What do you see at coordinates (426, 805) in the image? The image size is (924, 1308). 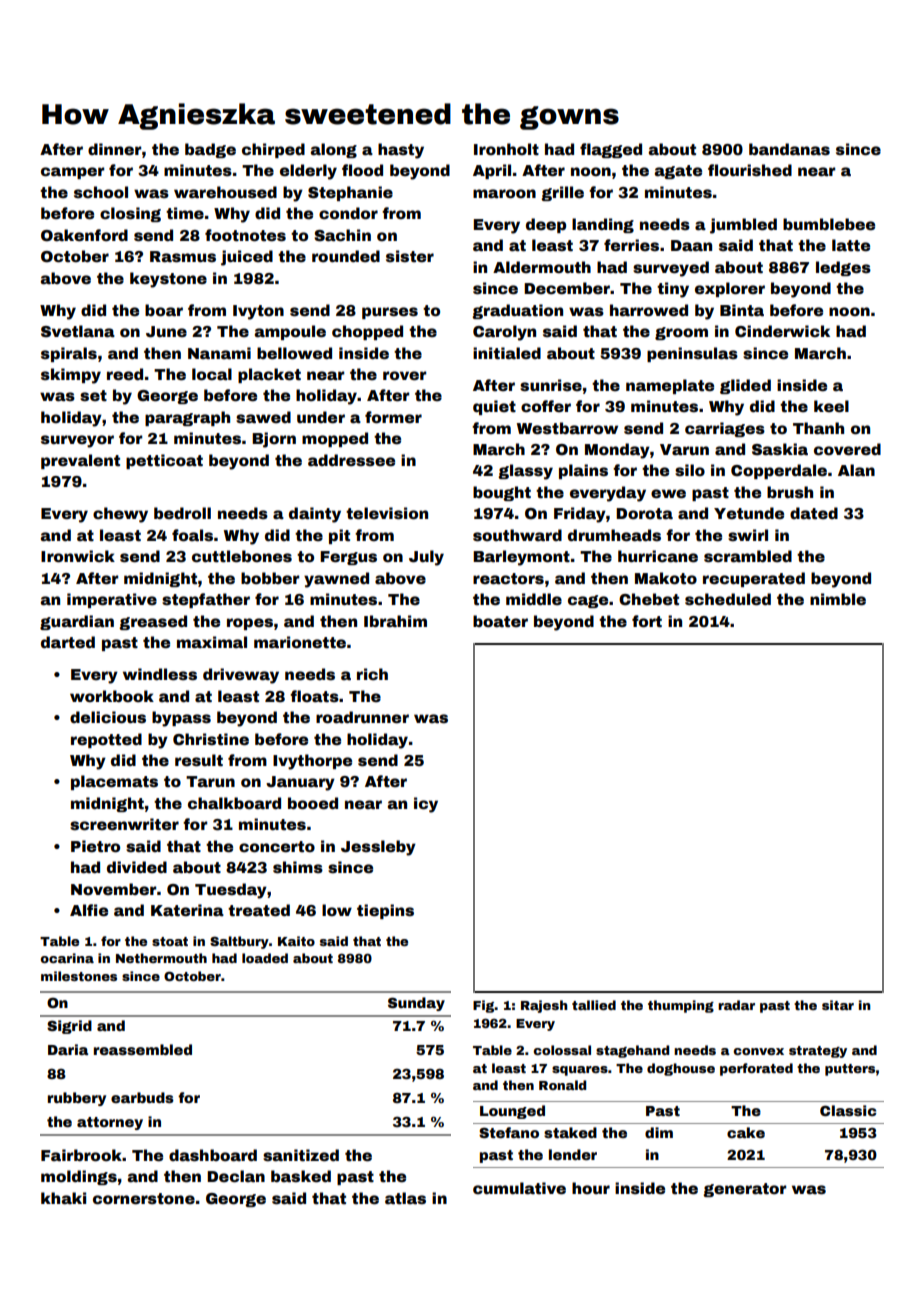 I see `icy` at bounding box center [426, 805].
